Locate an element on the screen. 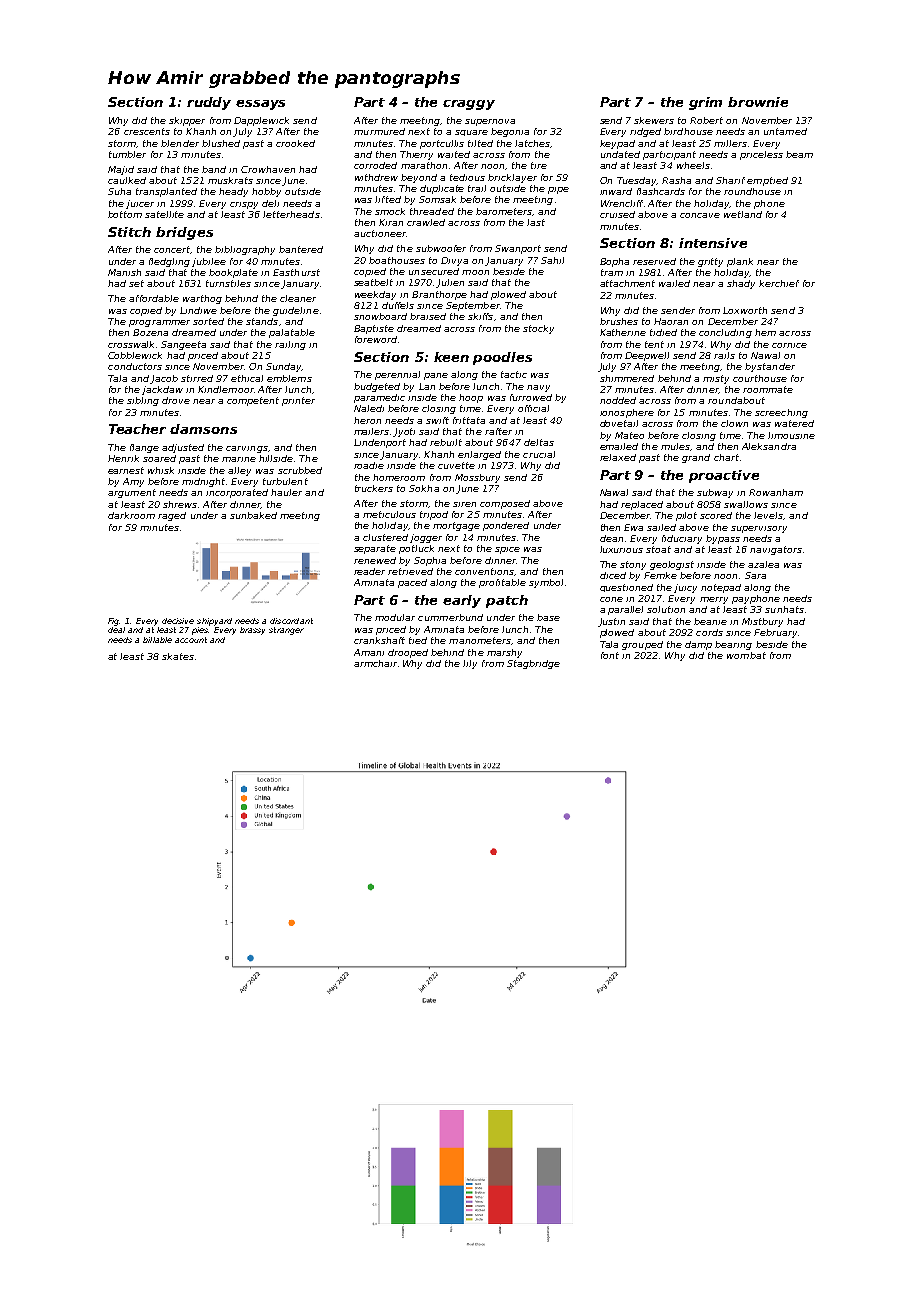 Image resolution: width=924 pixels, height=1308 pixels. stocky is located at coordinates (538, 329).
